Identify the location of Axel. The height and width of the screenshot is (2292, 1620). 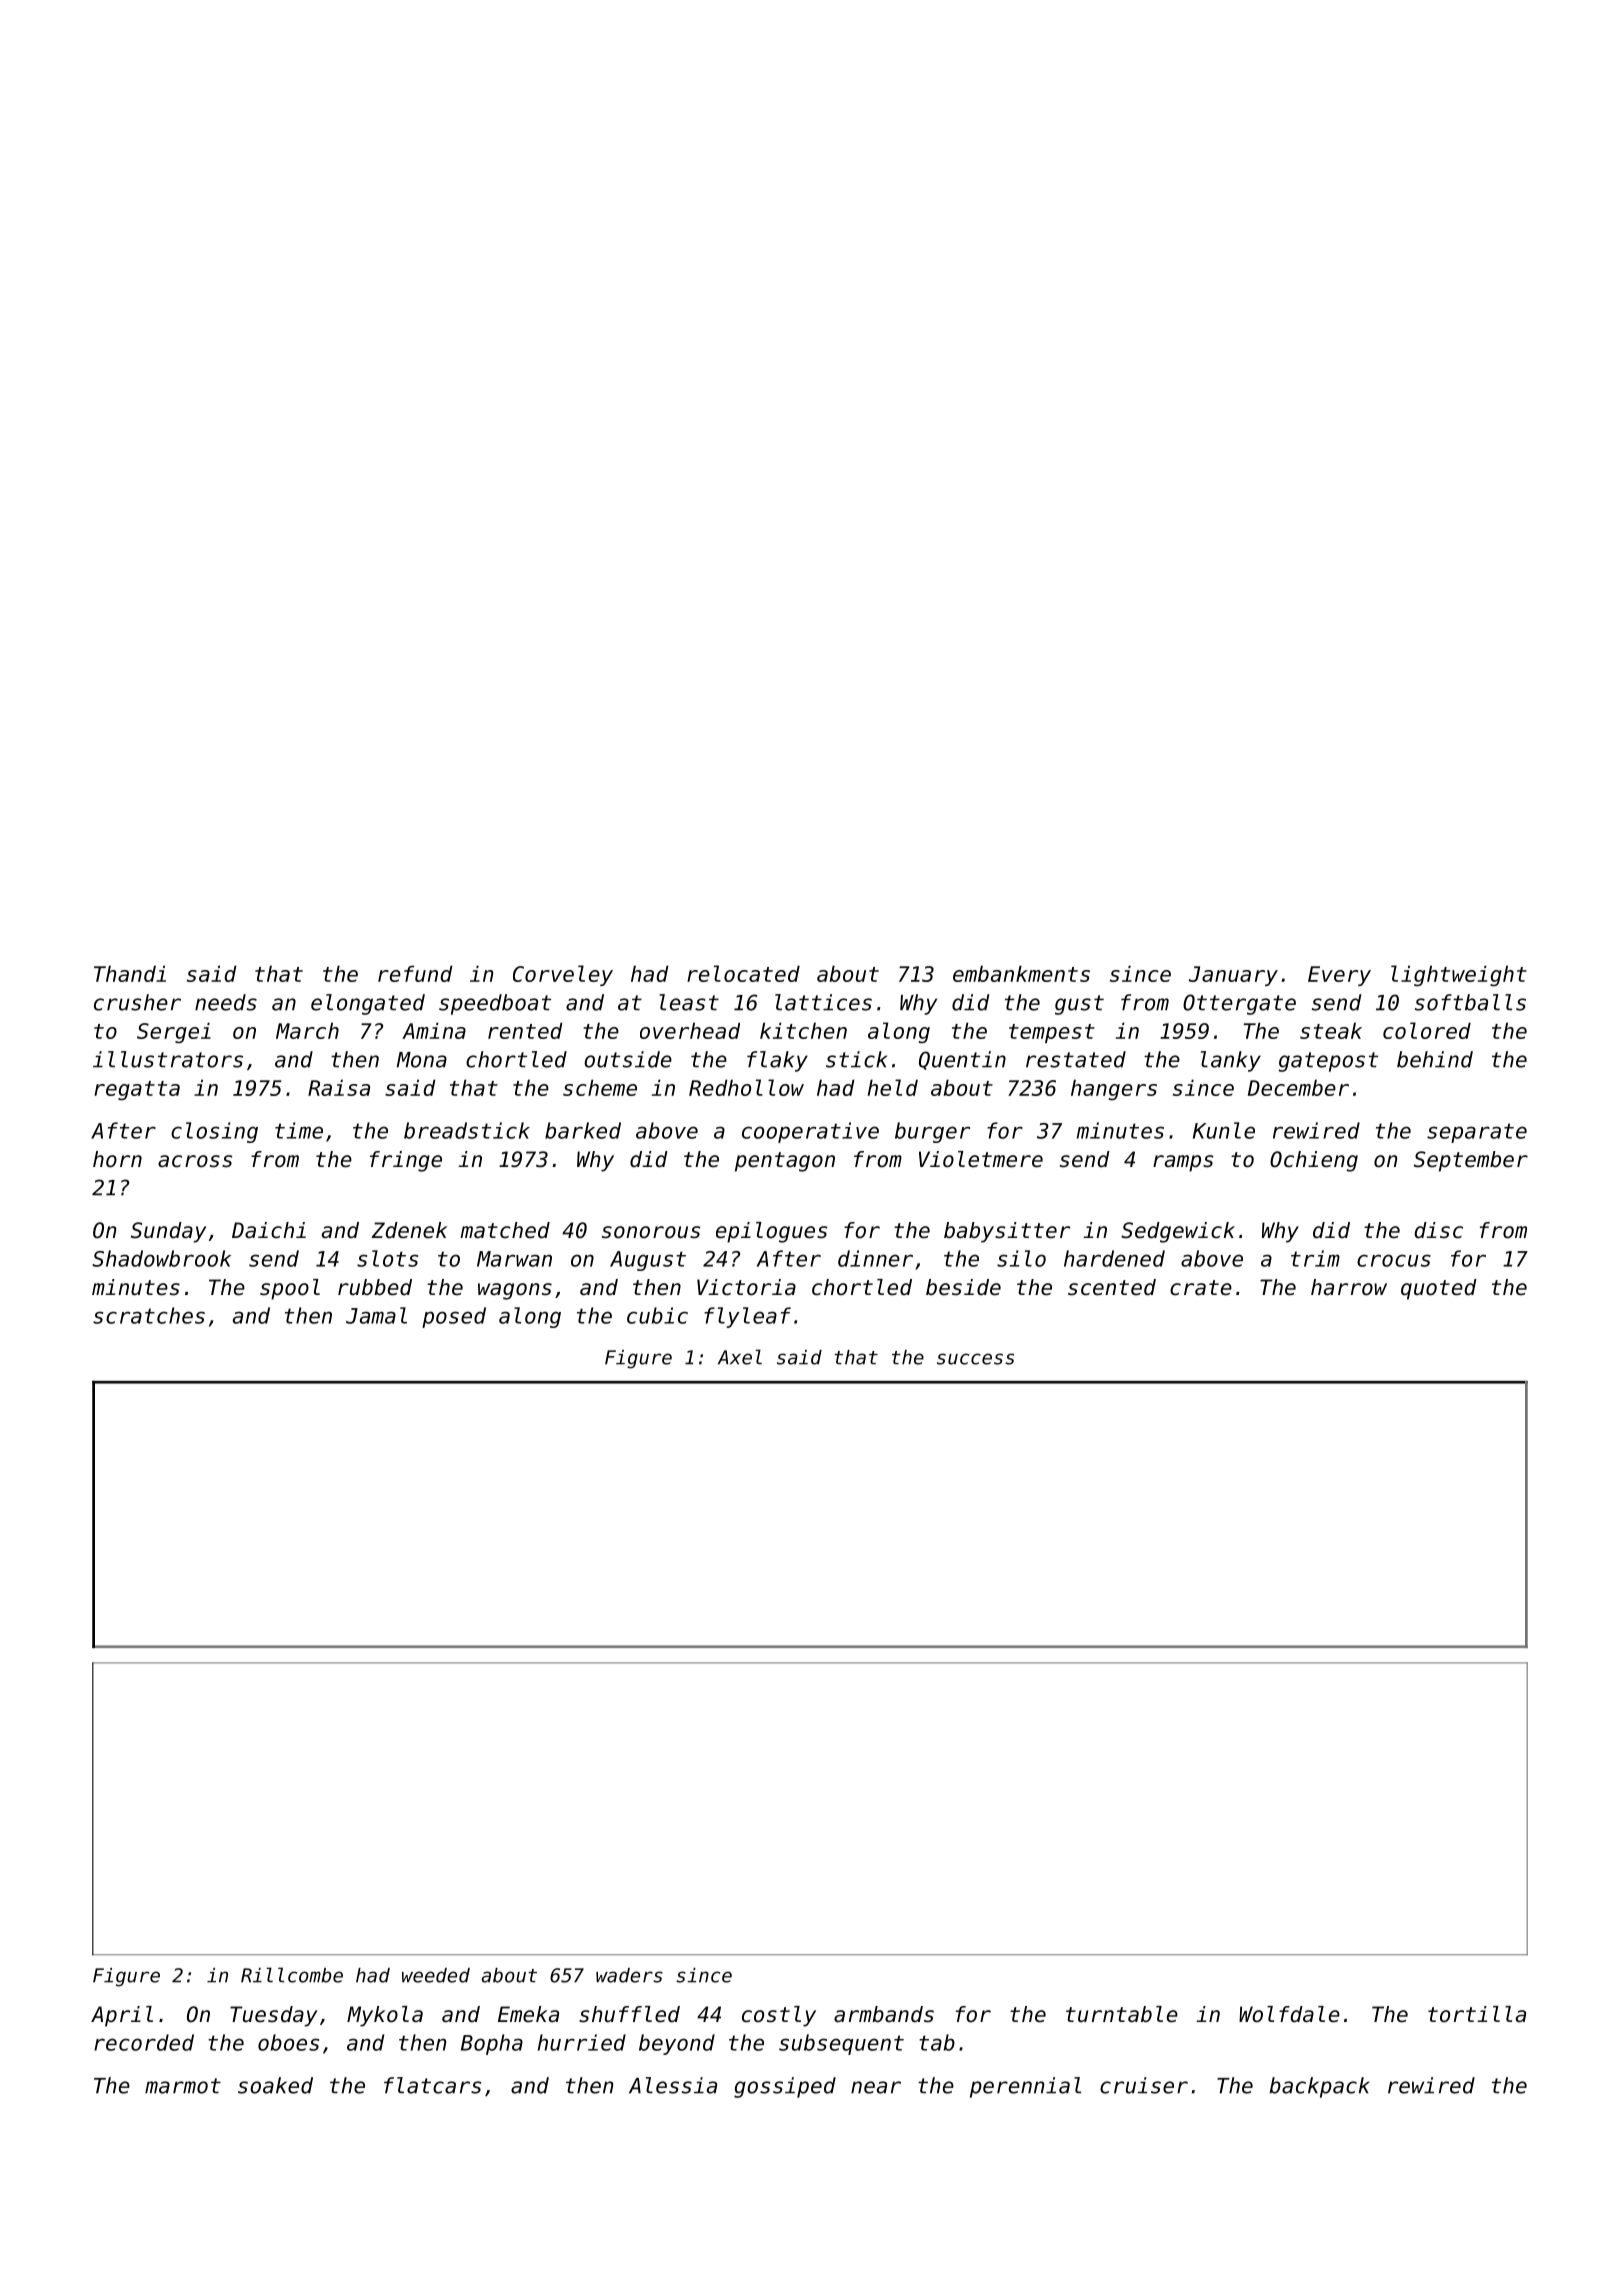
(740, 1357).
